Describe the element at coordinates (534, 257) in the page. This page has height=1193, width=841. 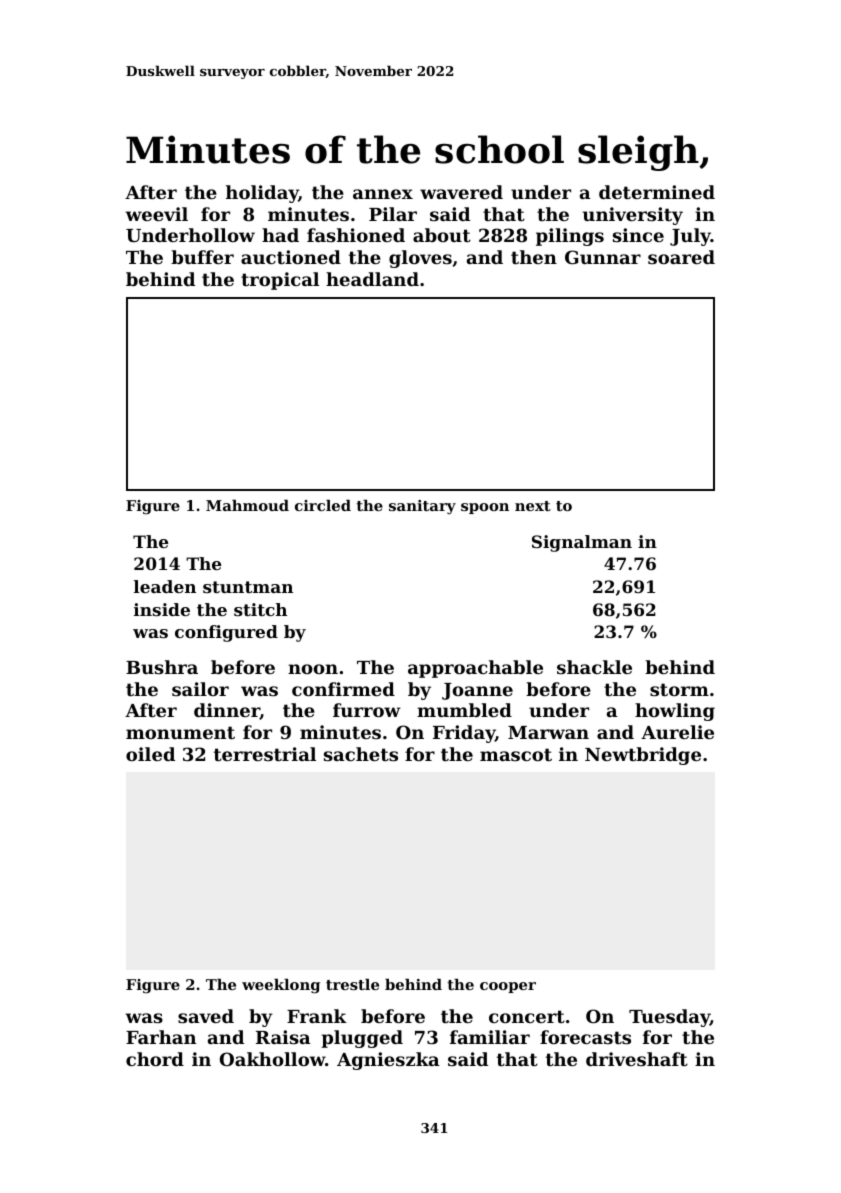
I see `then` at that location.
